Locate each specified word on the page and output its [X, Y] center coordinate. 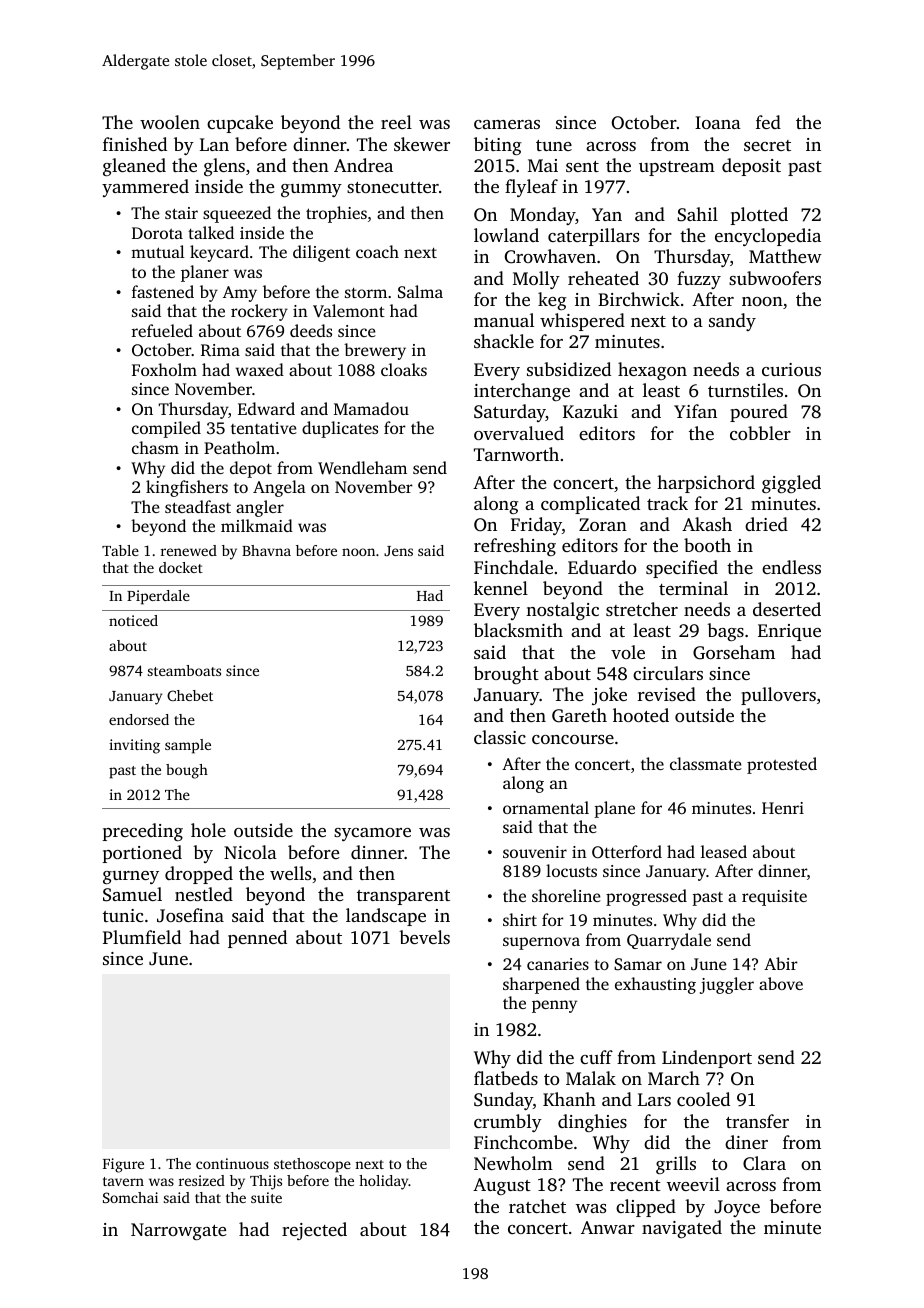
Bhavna [266, 550]
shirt [520, 919]
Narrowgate [178, 1231]
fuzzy [699, 280]
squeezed [237, 214]
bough [187, 771]
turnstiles [745, 390]
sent [582, 166]
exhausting [655, 985]
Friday [536, 526]
